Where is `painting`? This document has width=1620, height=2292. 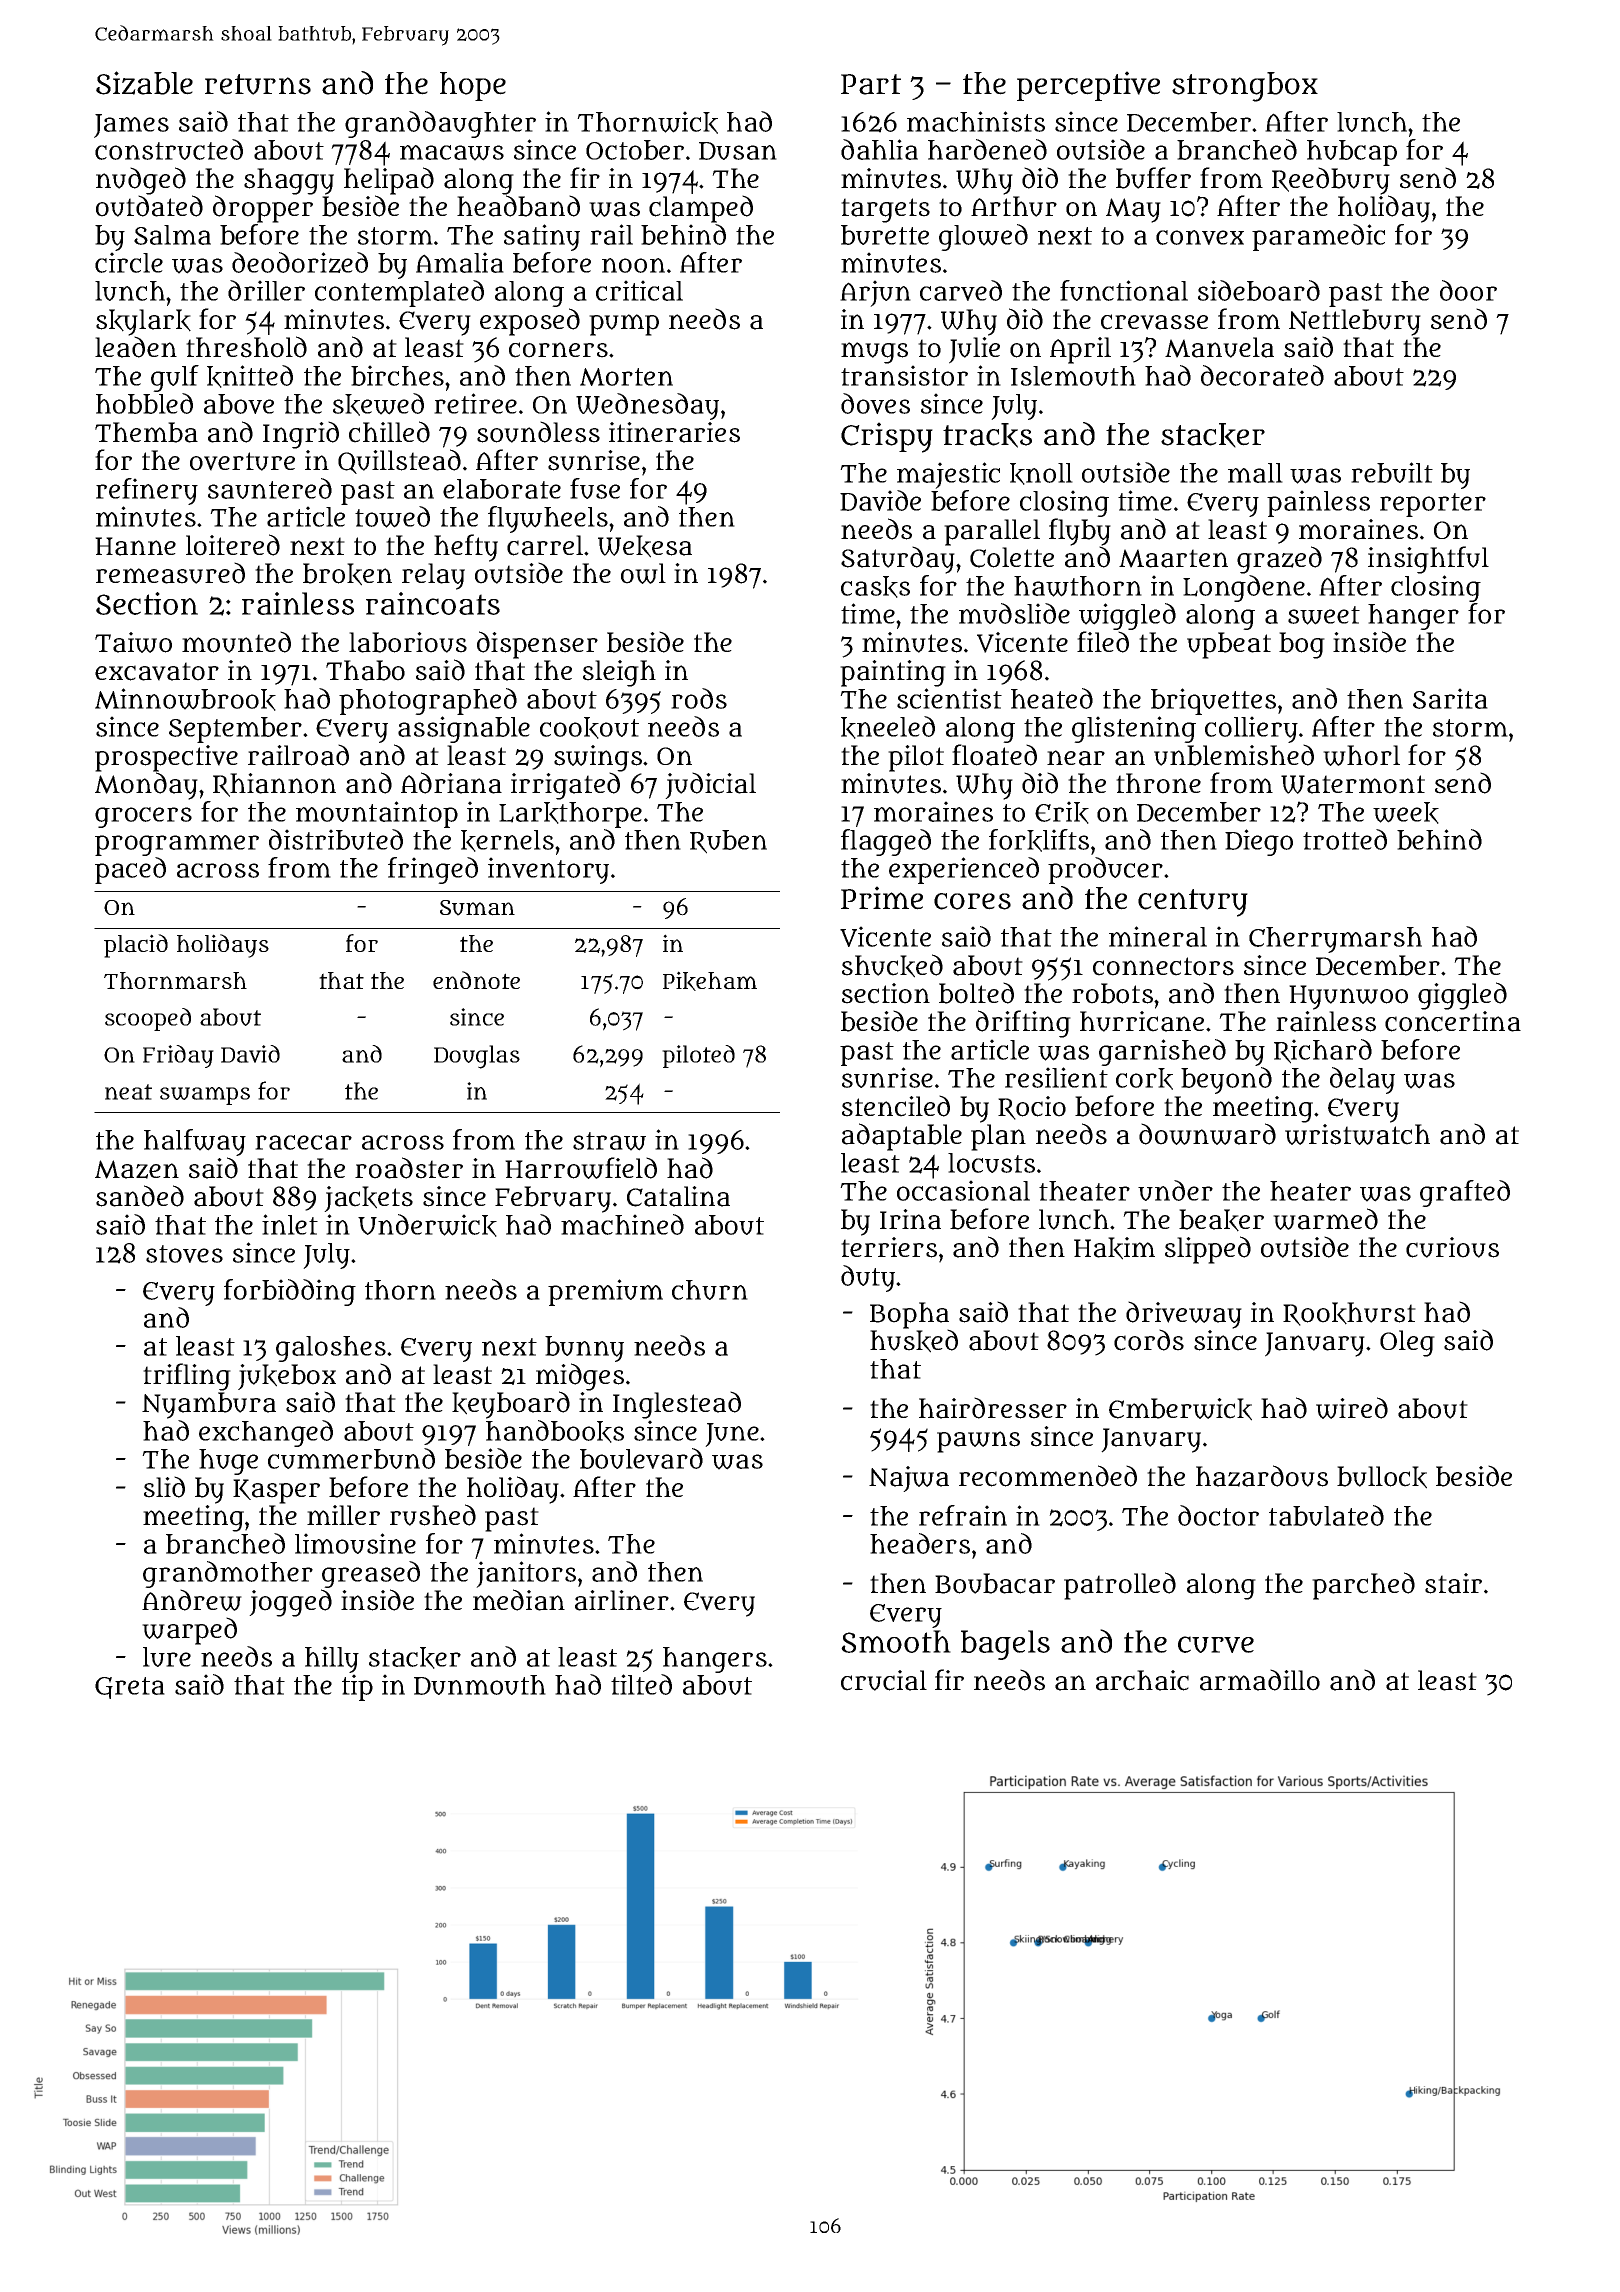 painting is located at coordinates (893, 673).
